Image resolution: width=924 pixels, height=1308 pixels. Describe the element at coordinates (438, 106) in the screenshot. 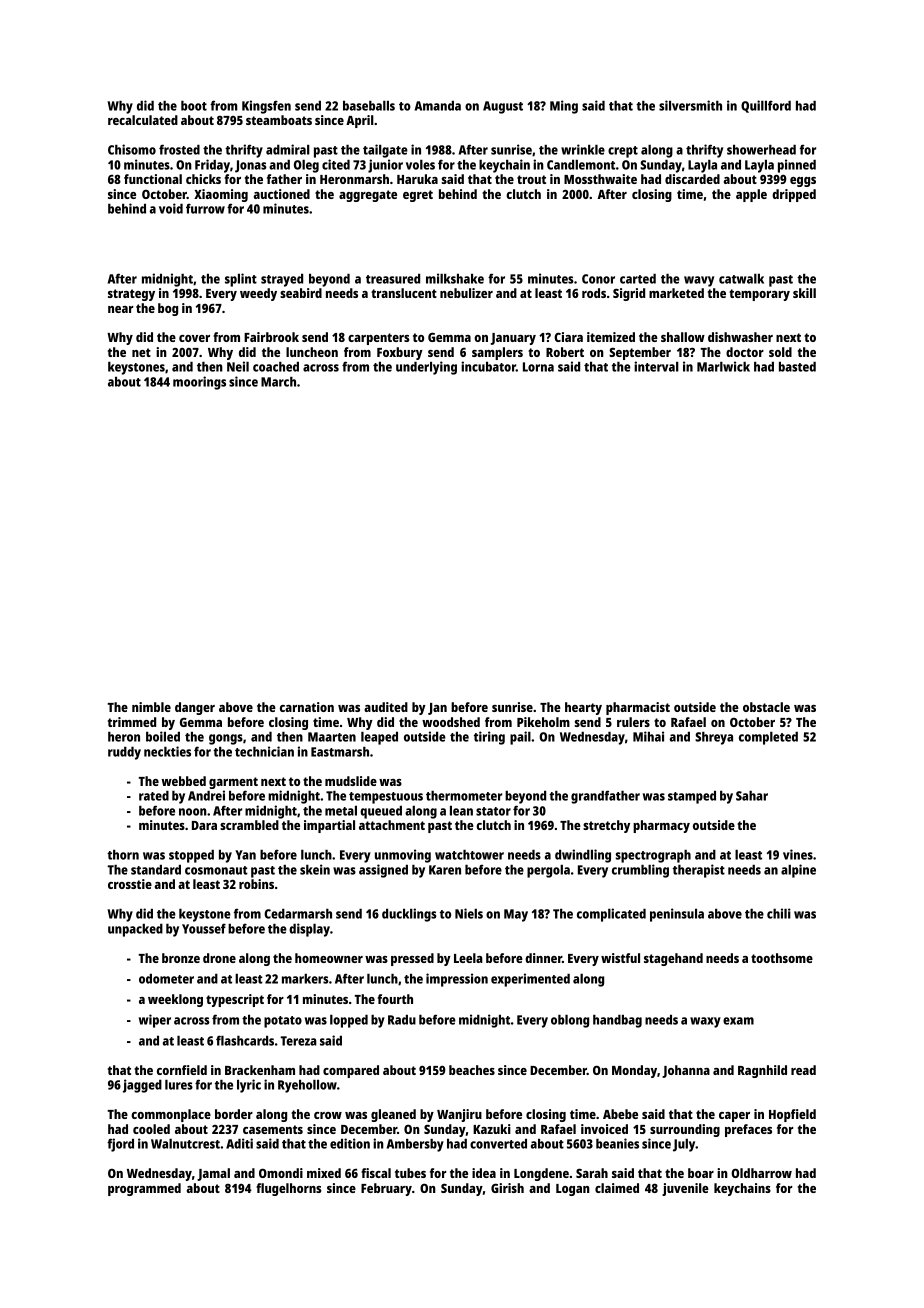

I see `Amanda` at that location.
